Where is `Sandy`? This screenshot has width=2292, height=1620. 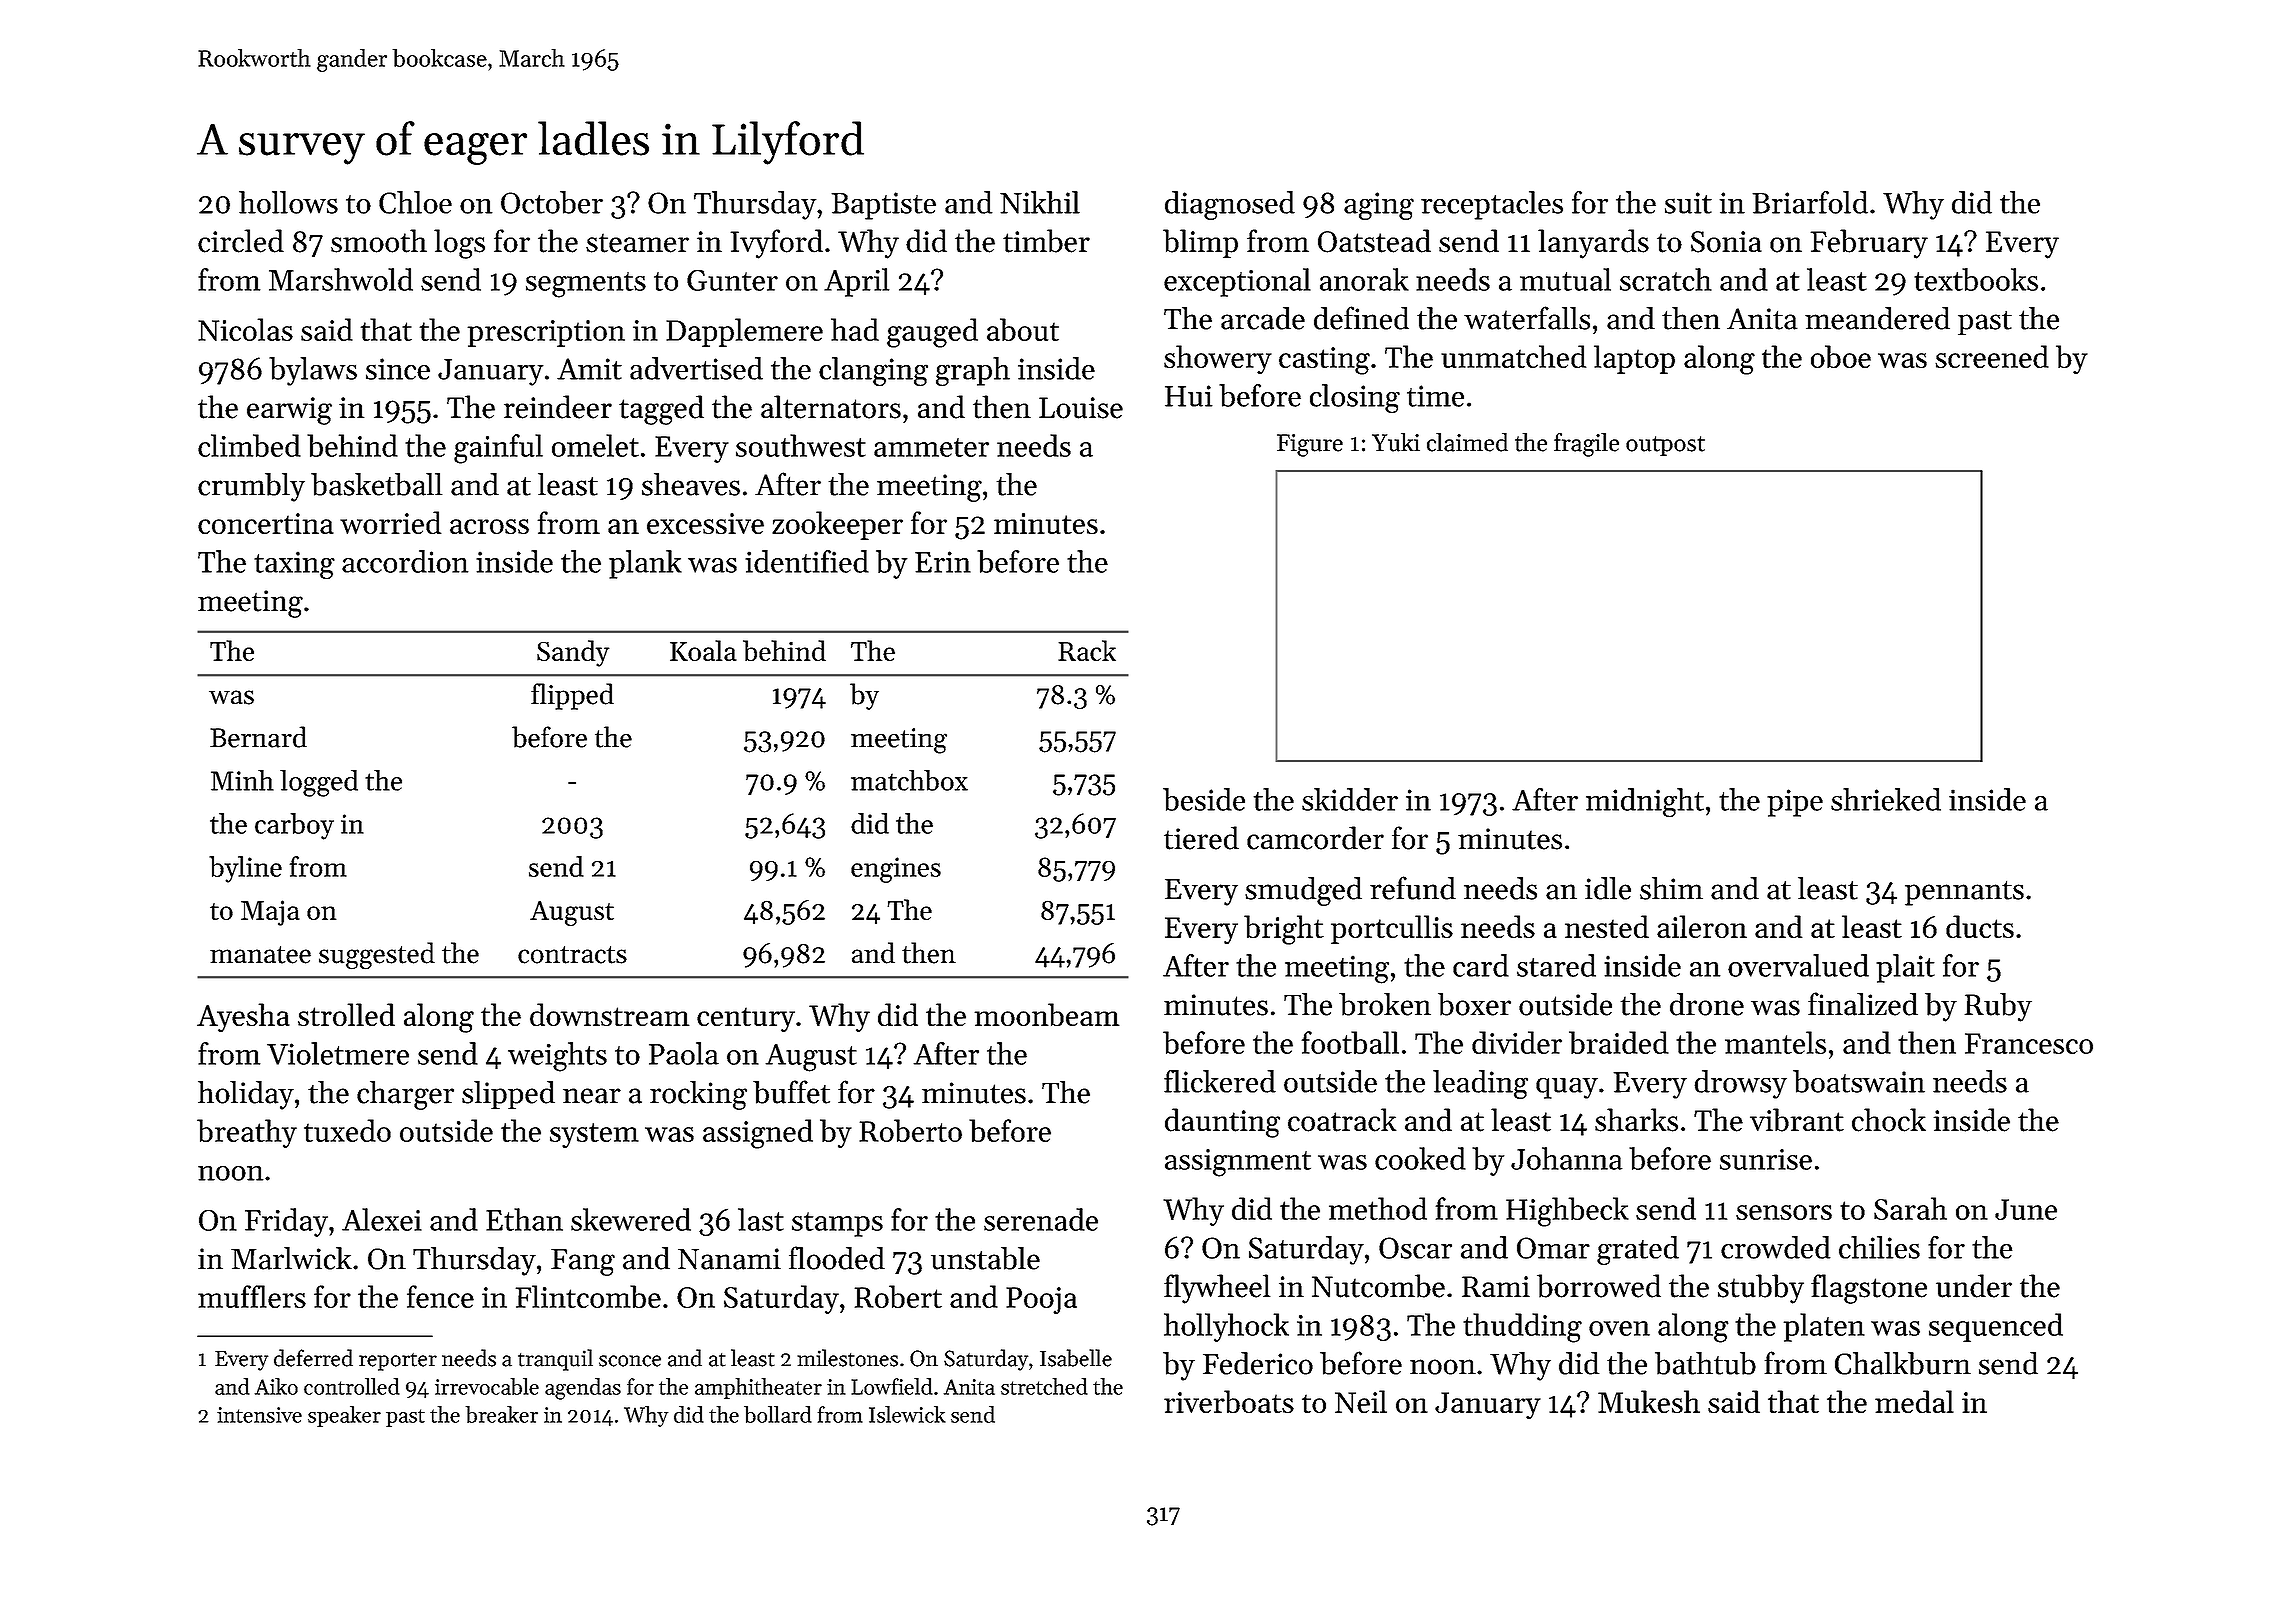 Sandy is located at coordinates (573, 653).
